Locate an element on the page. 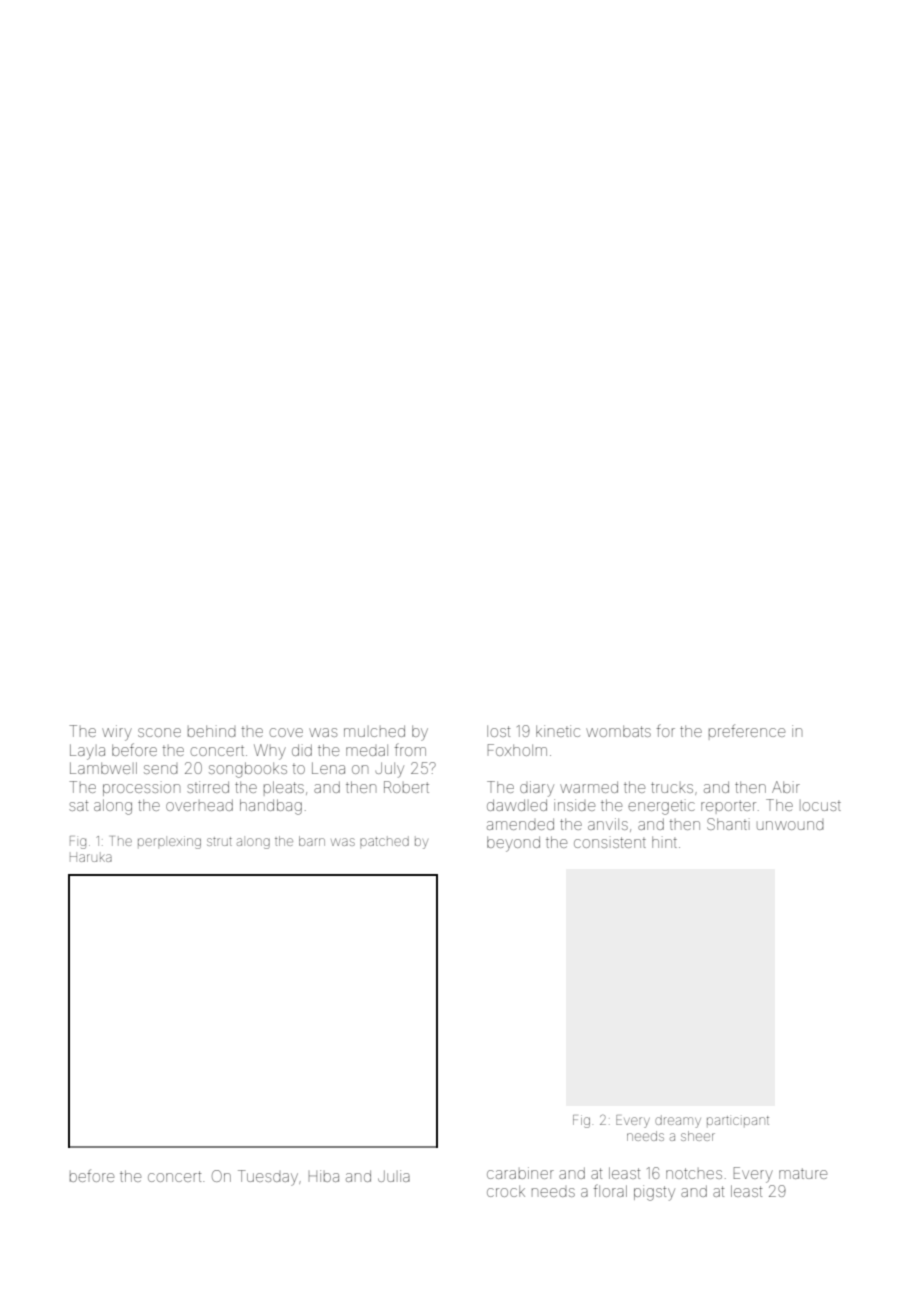 The height and width of the image is (1314, 924). Haruka is located at coordinates (91, 858).
